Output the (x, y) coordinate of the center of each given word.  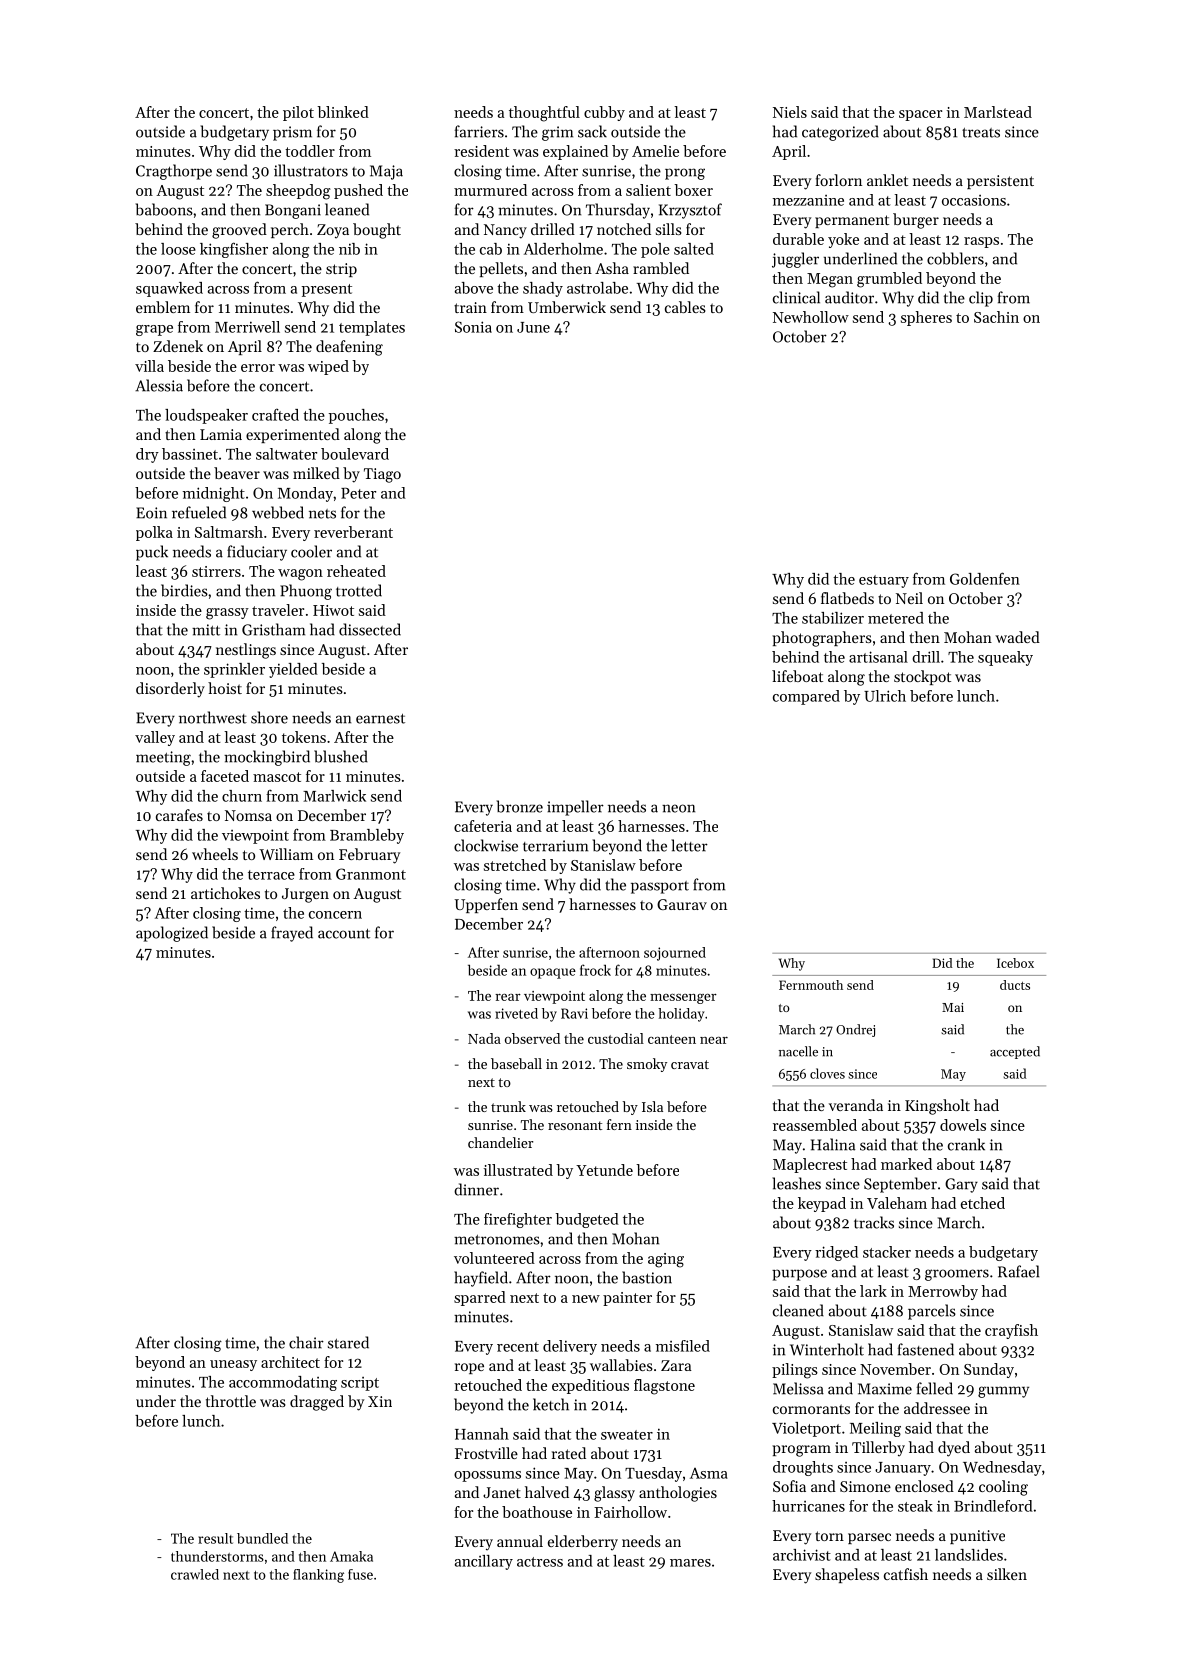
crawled (195, 1574)
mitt (206, 630)
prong (685, 174)
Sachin (996, 317)
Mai (953, 1007)
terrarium (555, 846)
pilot (298, 113)
